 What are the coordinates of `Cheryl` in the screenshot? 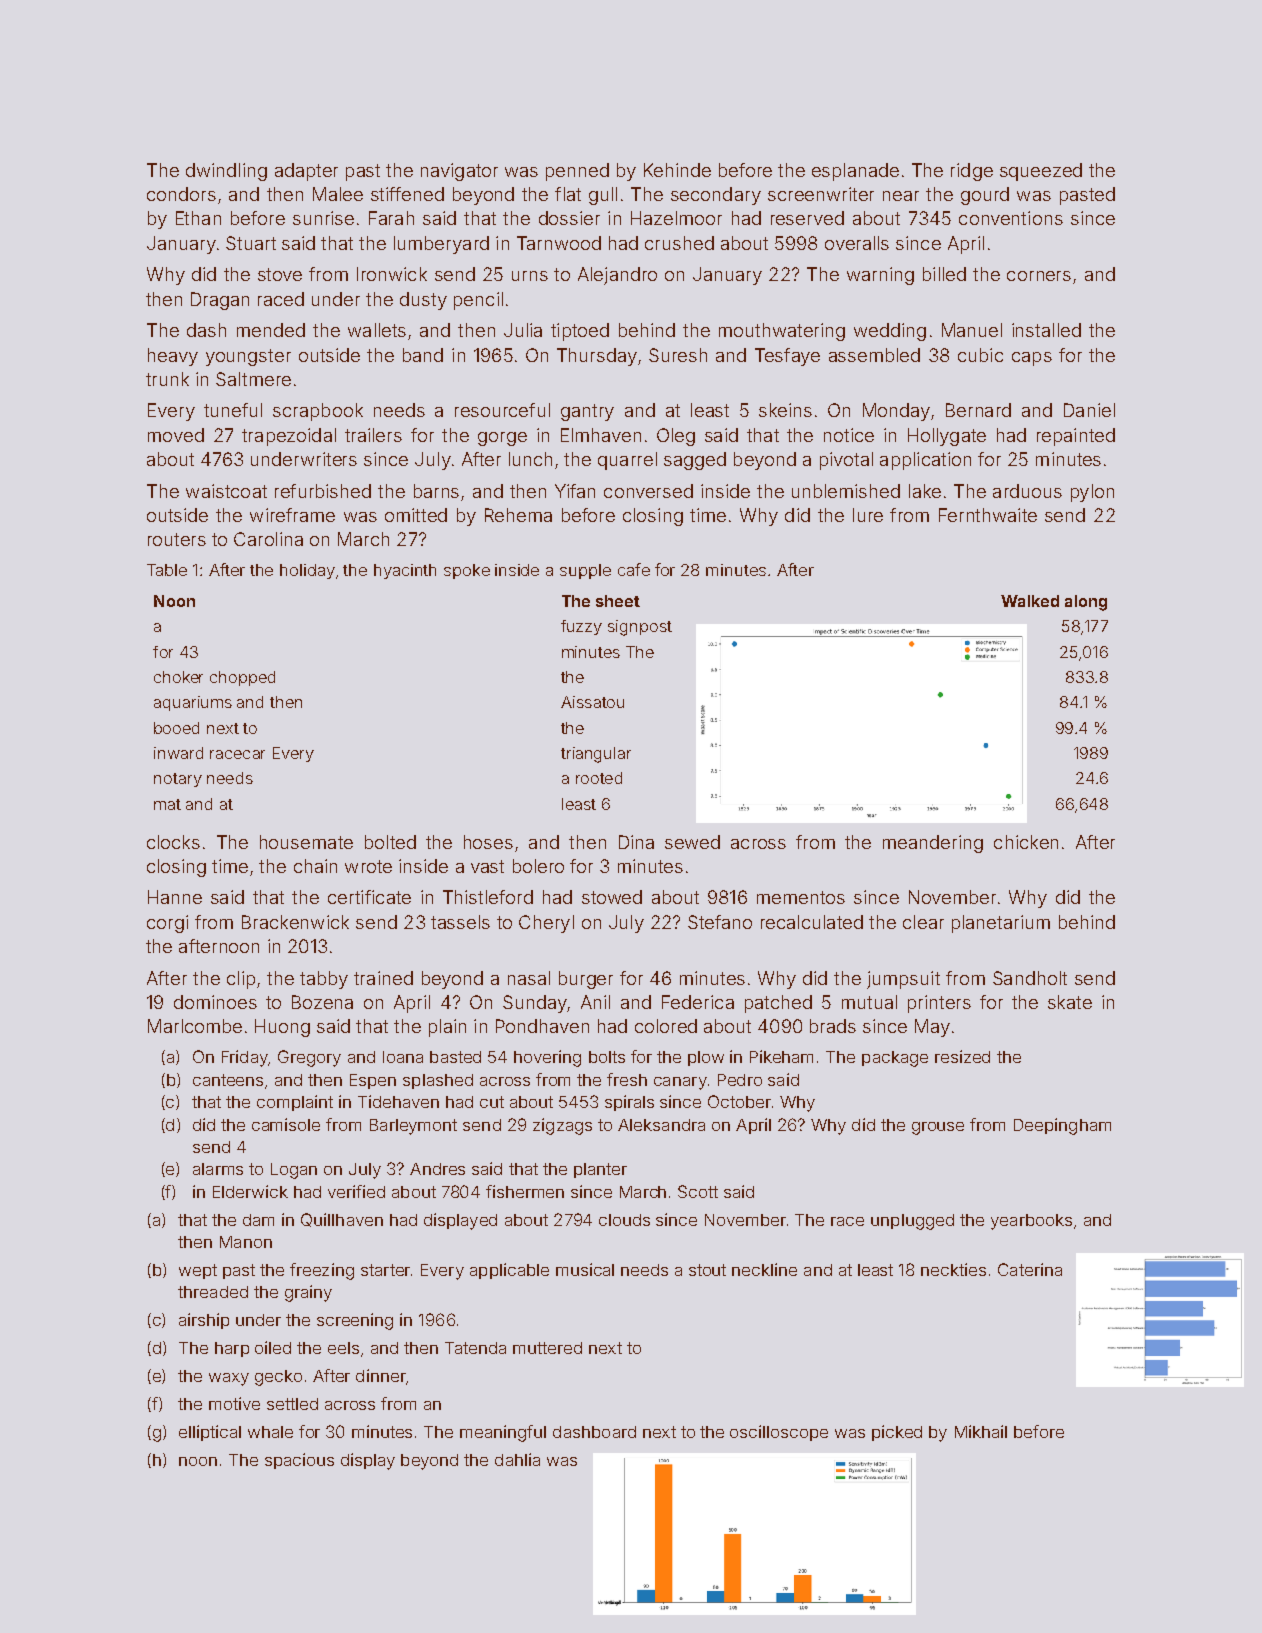 It's located at (546, 924).
